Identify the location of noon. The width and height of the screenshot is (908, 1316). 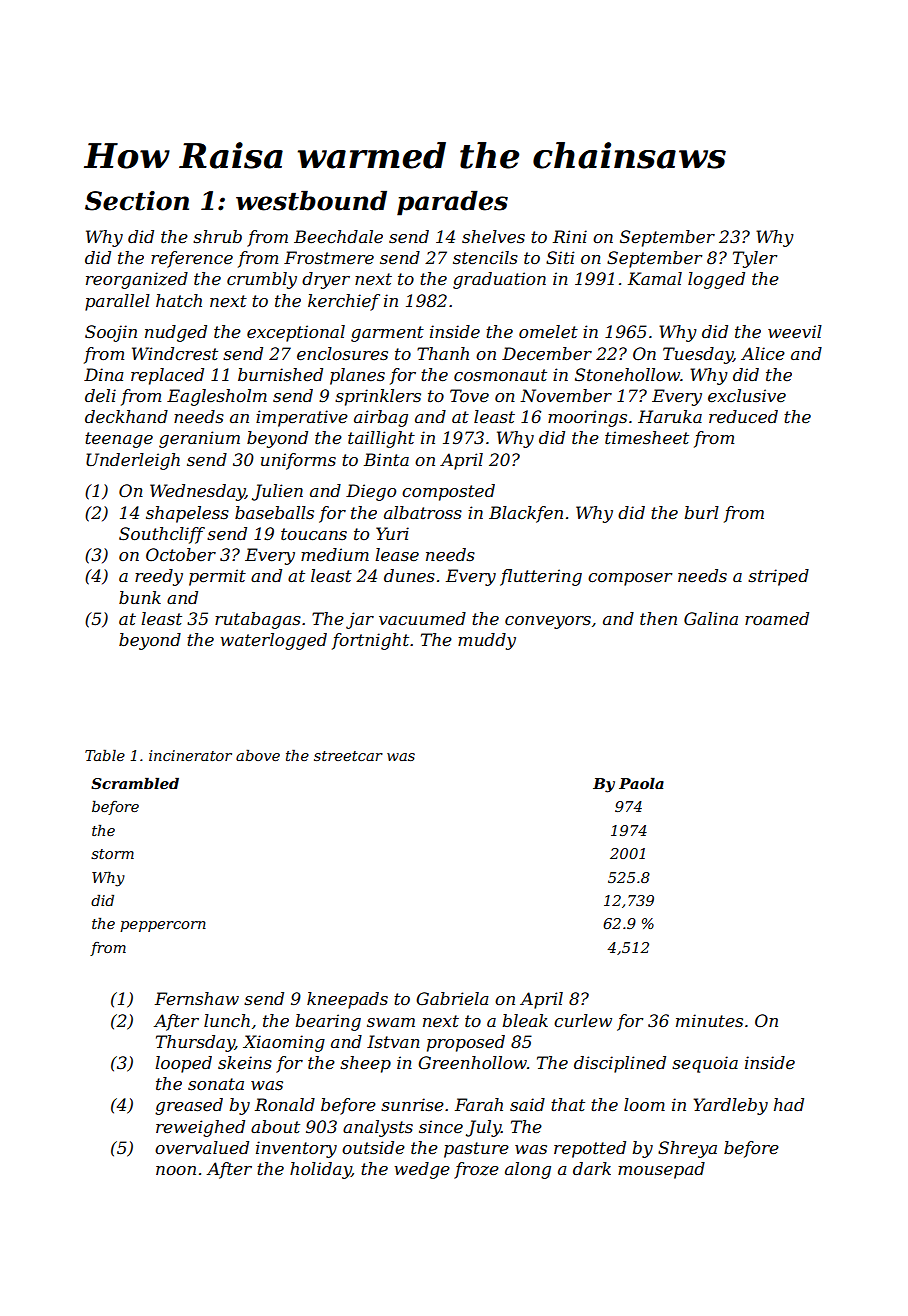
(176, 1170).
